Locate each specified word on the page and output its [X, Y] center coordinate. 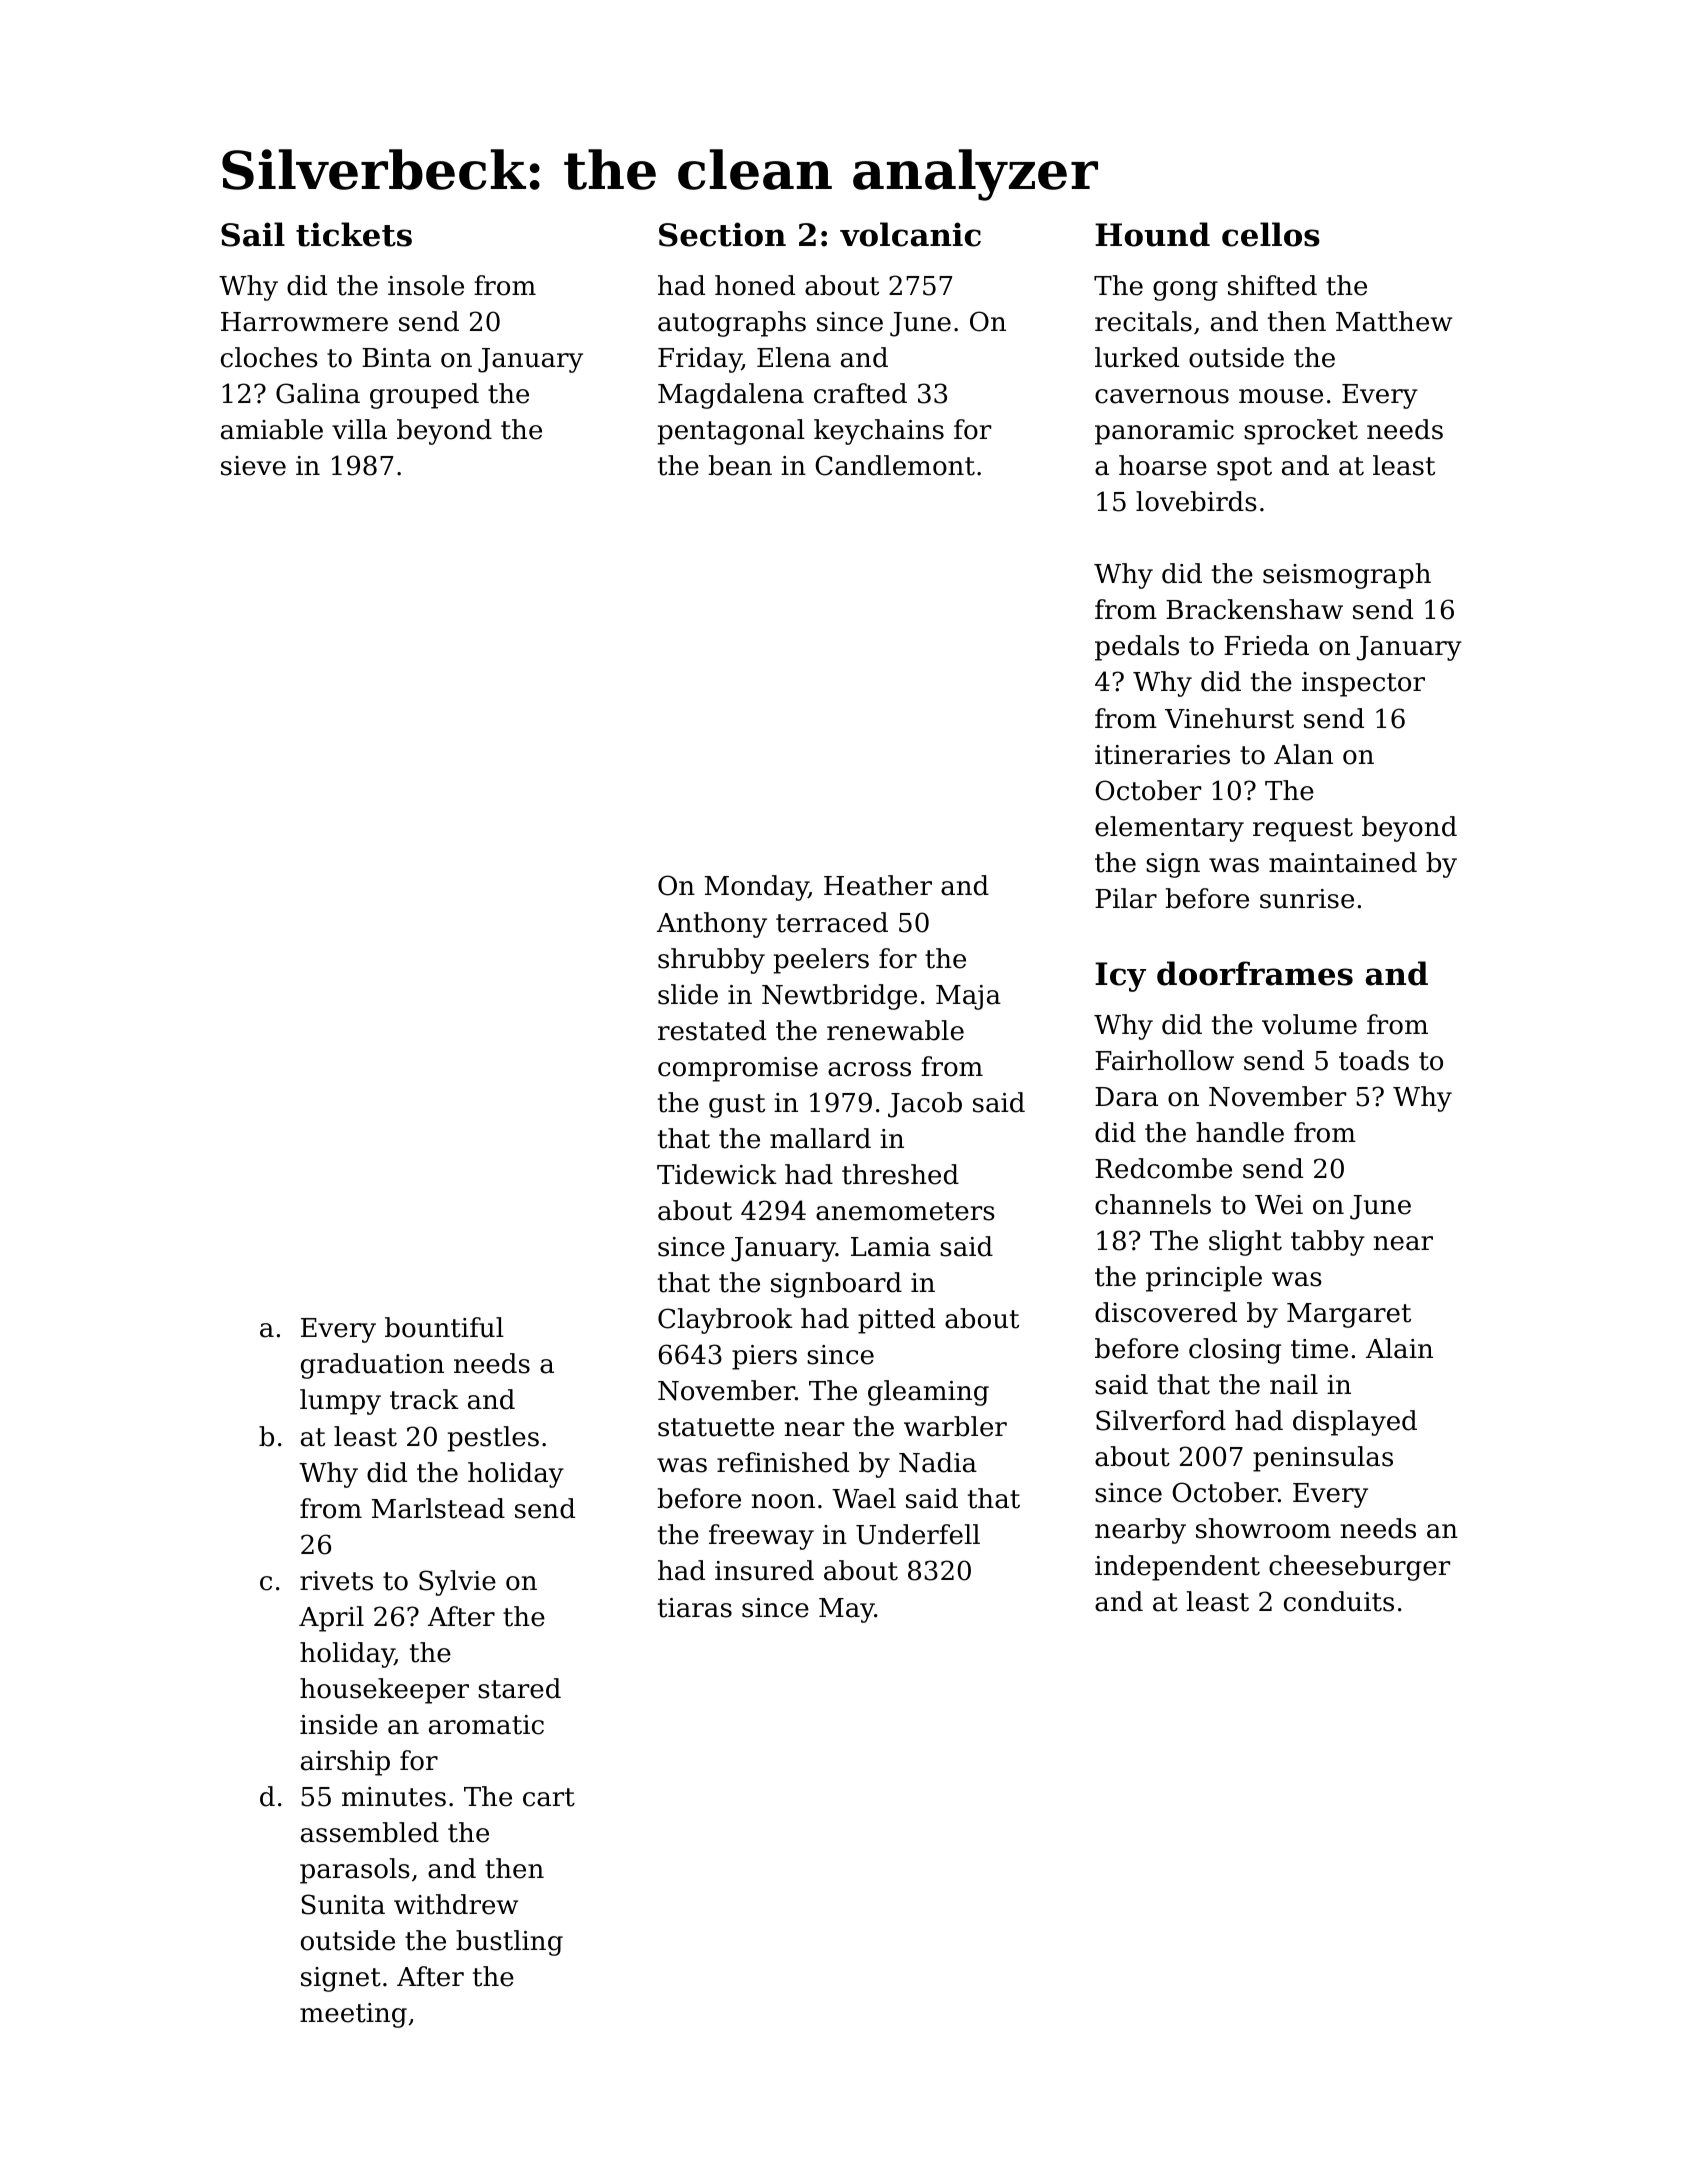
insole [426, 285]
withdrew [456, 1904]
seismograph [1347, 576]
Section [722, 234]
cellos [1271, 234]
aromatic [486, 1725]
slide [688, 994]
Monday [757, 888]
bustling [509, 1943]
